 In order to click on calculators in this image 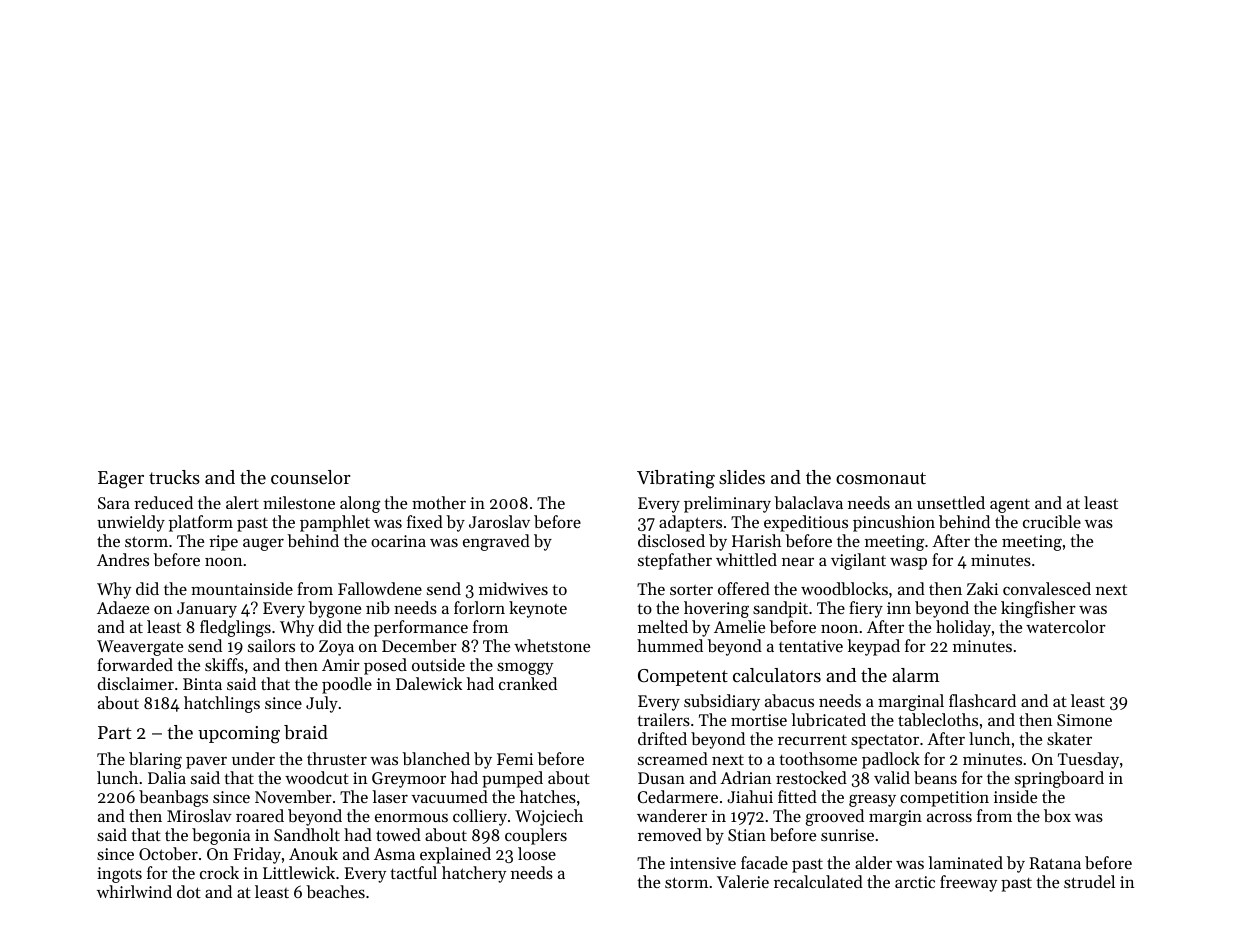, I will do `click(777, 675)`.
